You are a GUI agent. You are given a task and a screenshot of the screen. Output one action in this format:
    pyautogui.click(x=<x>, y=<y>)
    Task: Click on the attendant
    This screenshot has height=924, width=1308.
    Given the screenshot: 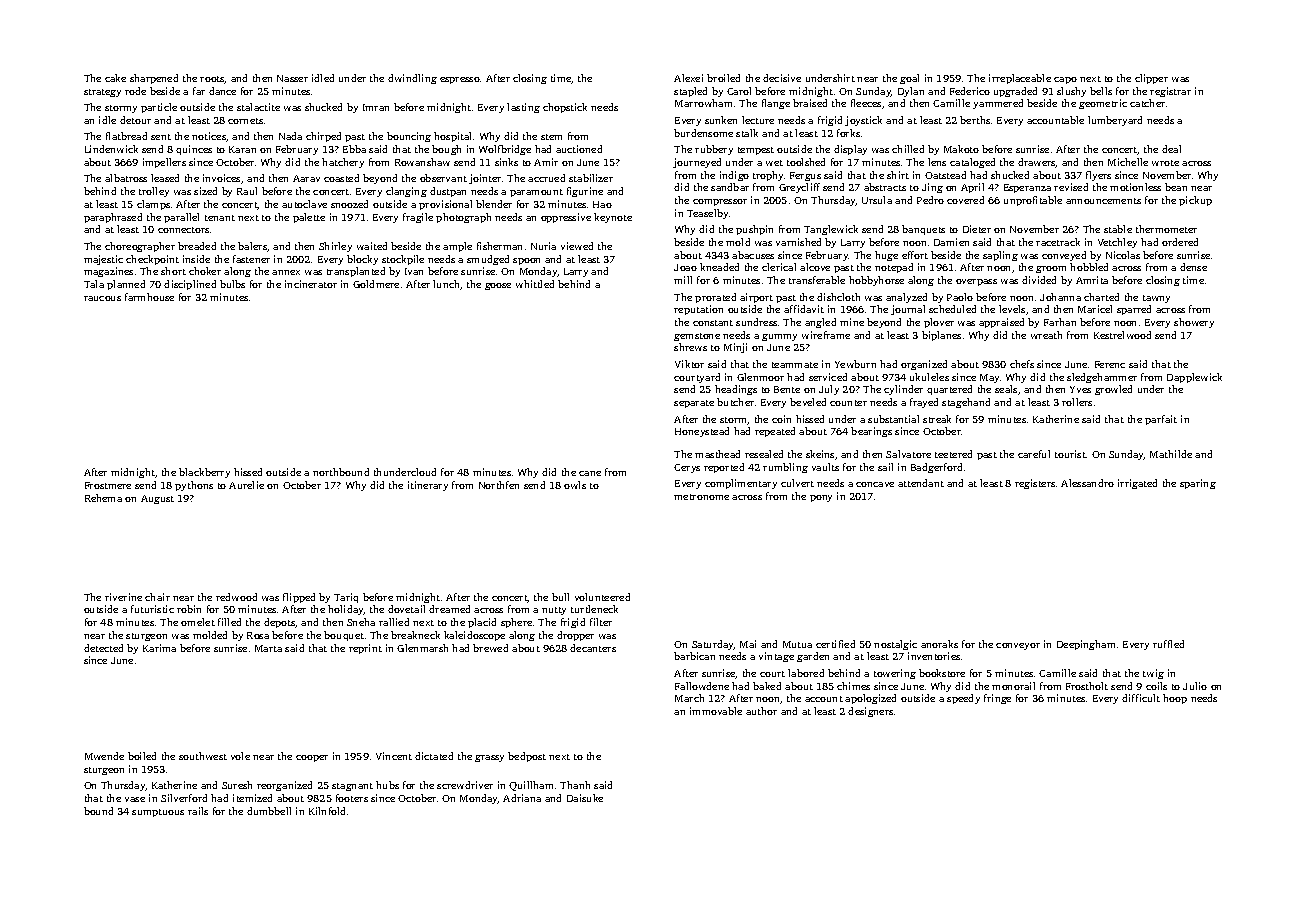 What is the action you would take?
    pyautogui.click(x=921, y=483)
